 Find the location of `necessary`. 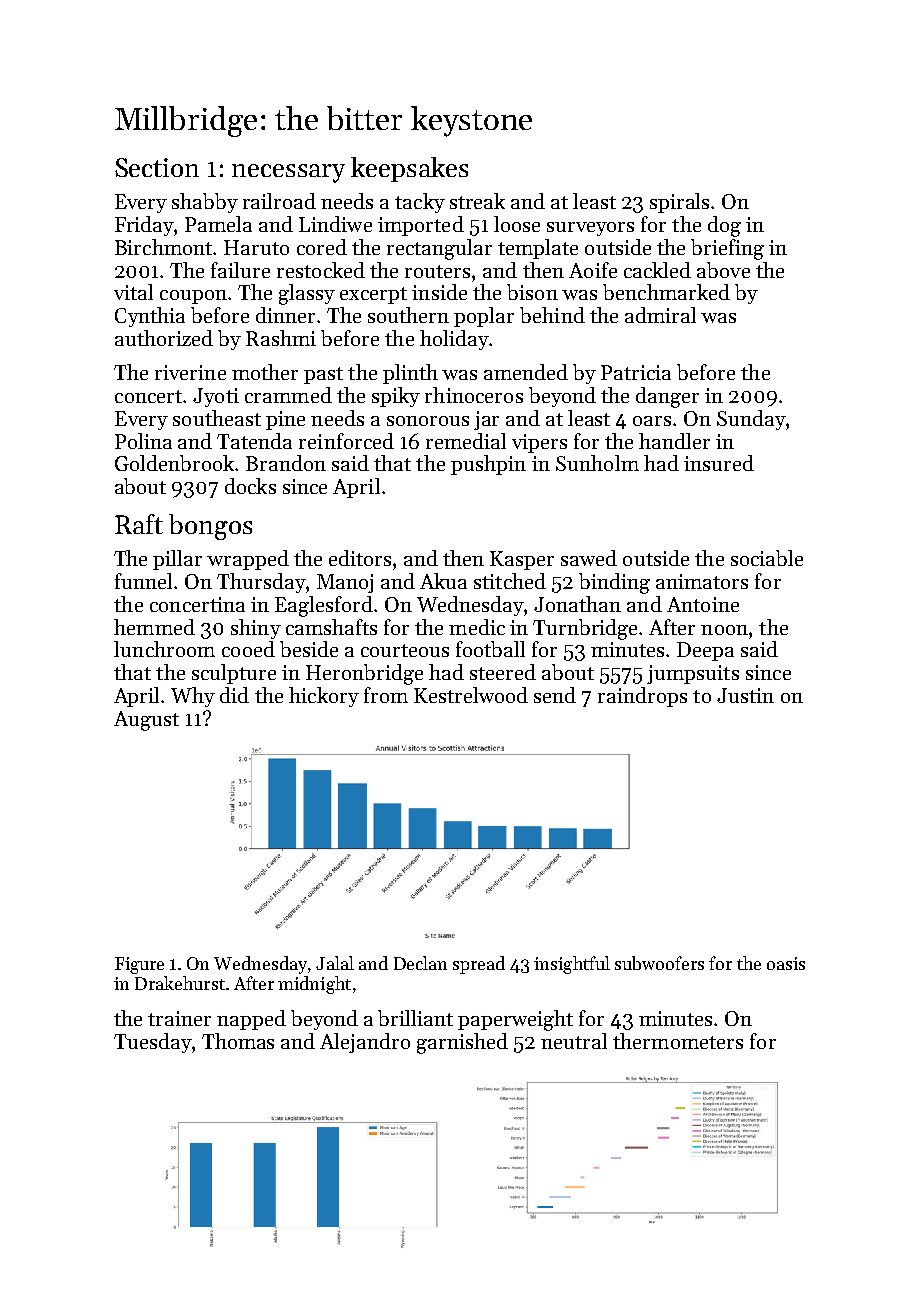

necessary is located at coordinates (288, 173).
